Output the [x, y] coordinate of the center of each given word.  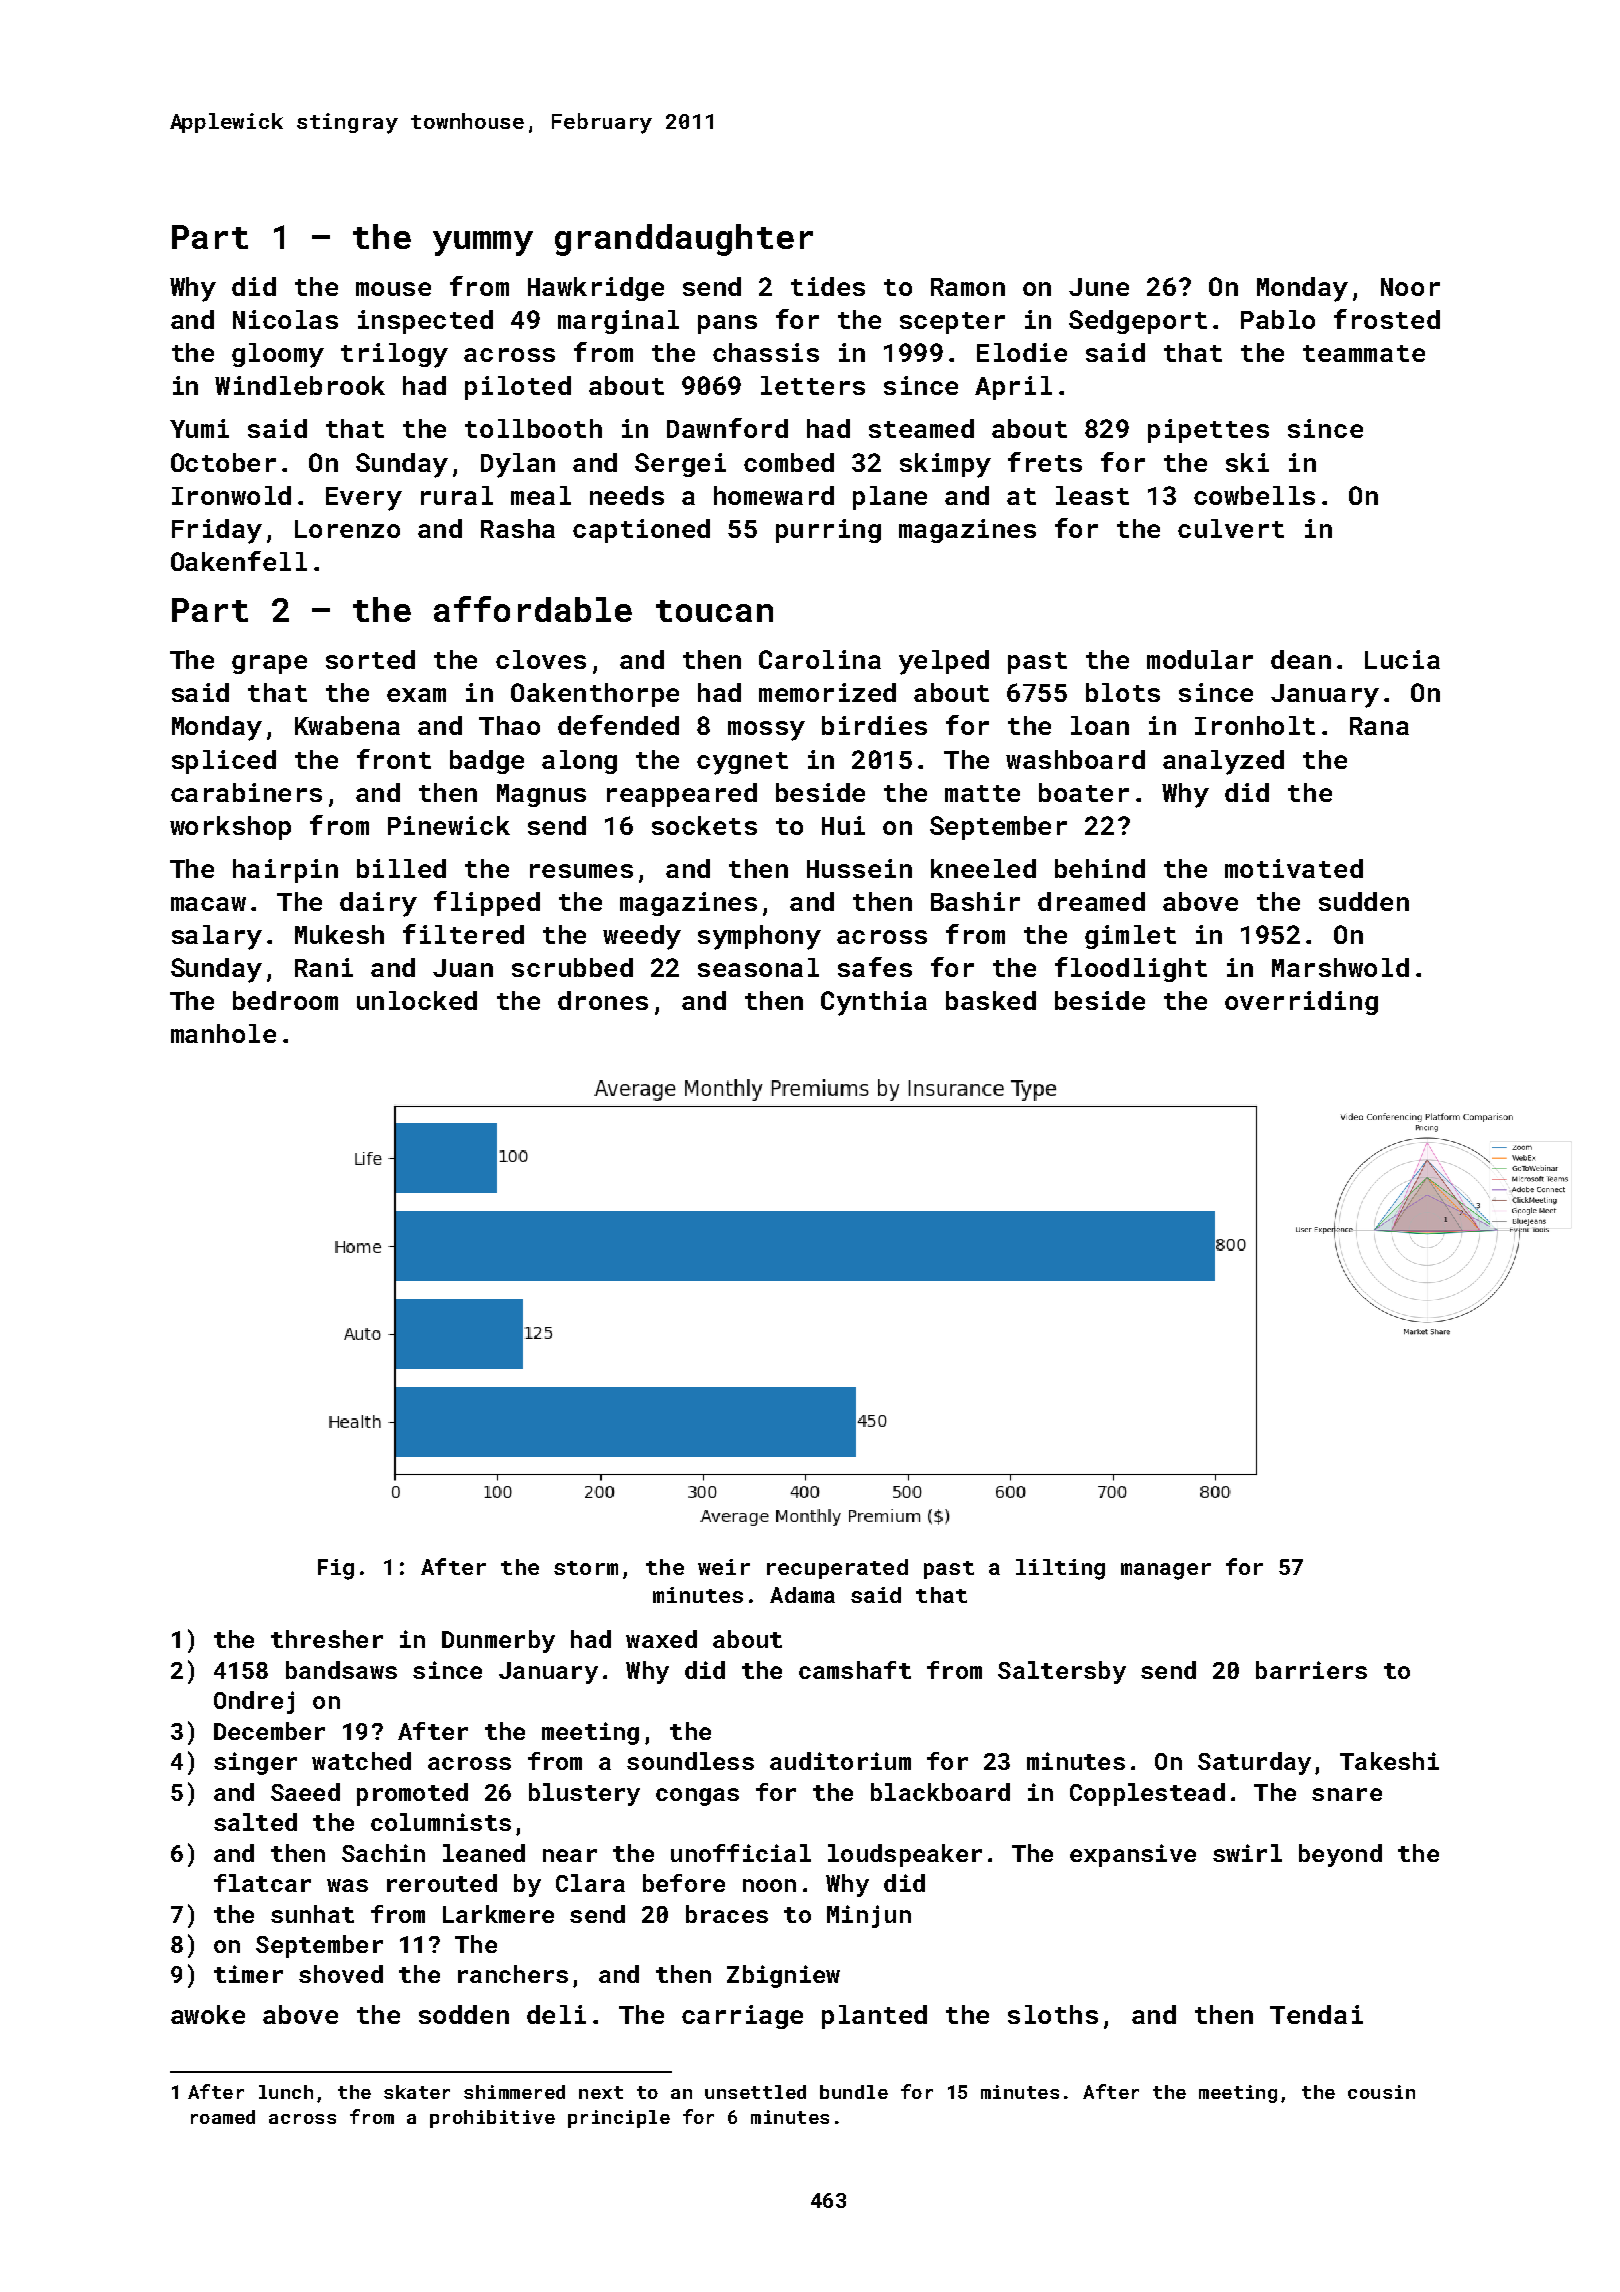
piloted [518, 388]
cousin [1381, 2092]
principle [619, 2119]
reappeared [682, 795]
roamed [223, 2117]
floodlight [1131, 969]
